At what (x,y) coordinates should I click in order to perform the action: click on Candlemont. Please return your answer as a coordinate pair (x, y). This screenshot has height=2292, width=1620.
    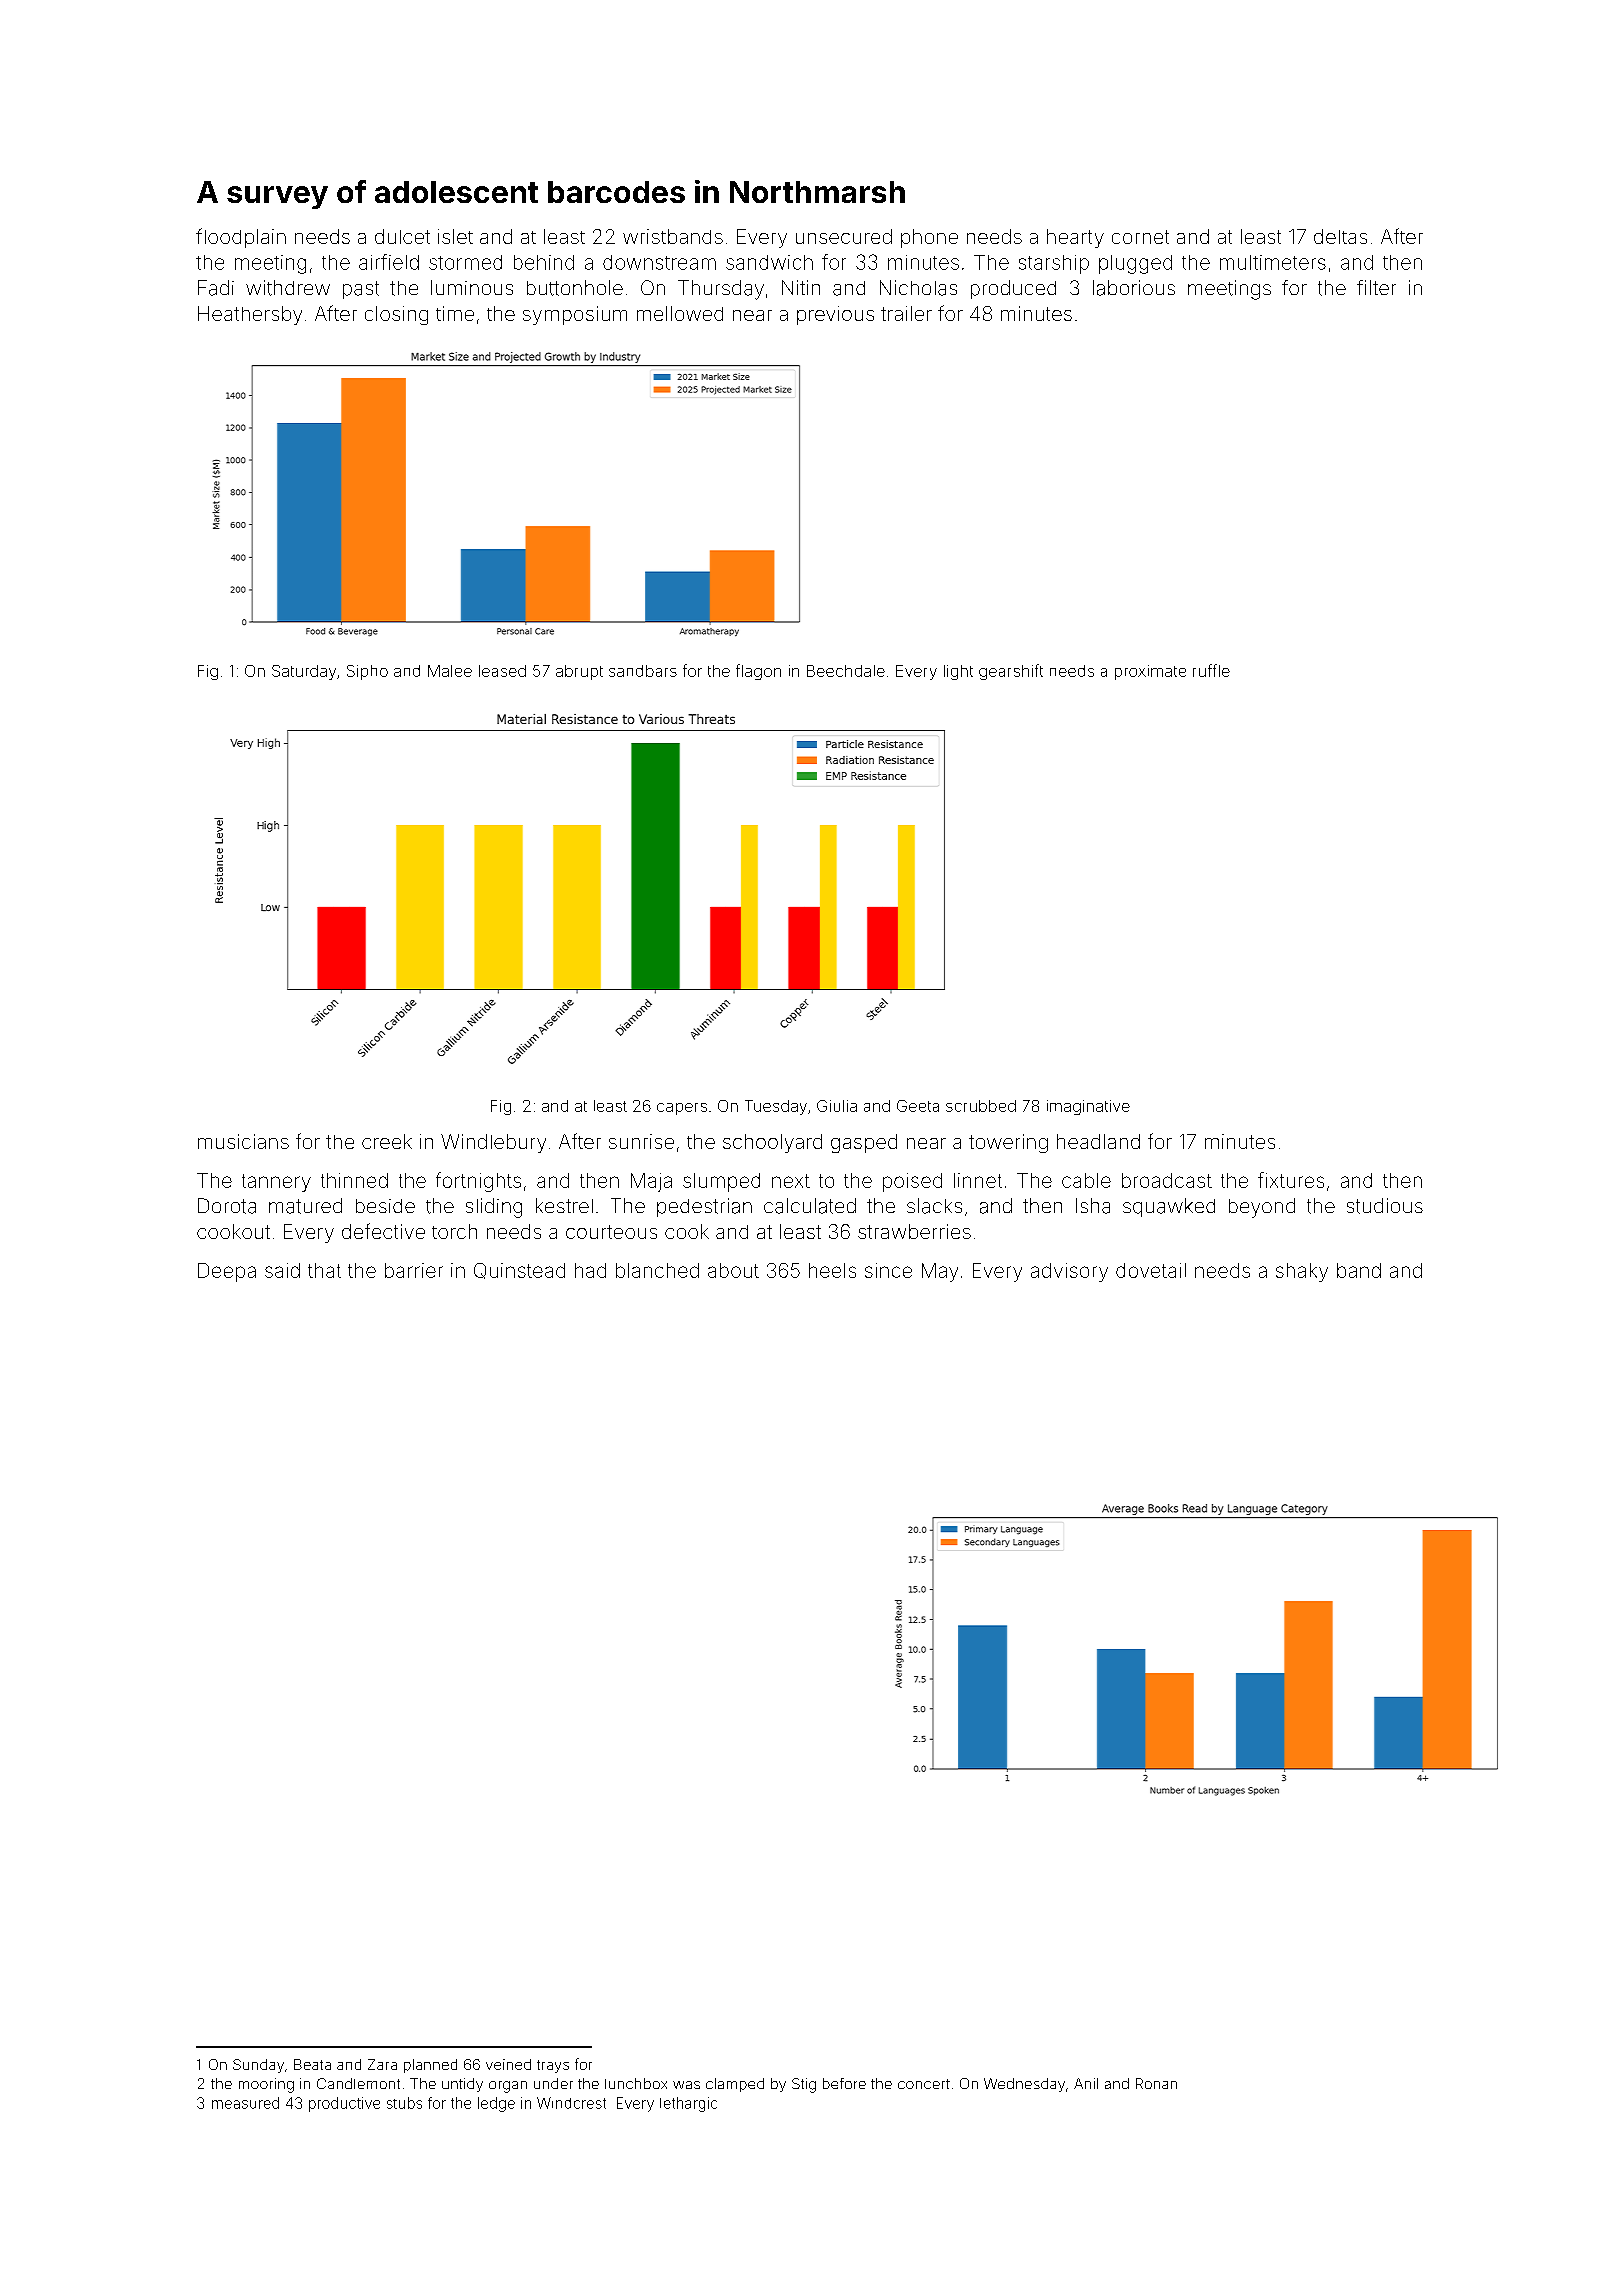
    Looking at the image, I should click on (358, 2083).
